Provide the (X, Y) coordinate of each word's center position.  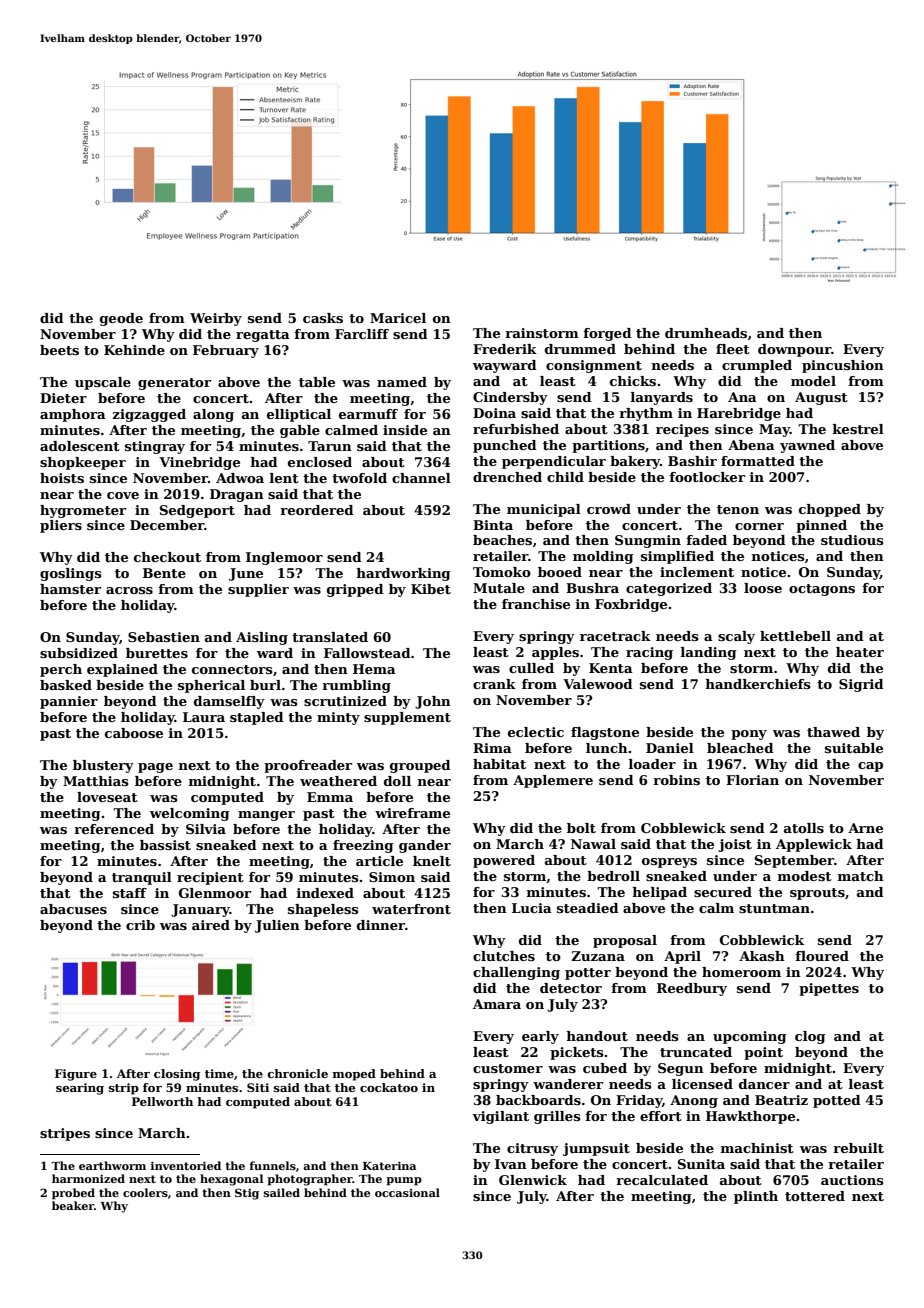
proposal (625, 941)
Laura (204, 717)
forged (607, 334)
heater (860, 652)
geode (121, 319)
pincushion (843, 366)
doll (397, 781)
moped (354, 1075)
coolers (145, 1192)
